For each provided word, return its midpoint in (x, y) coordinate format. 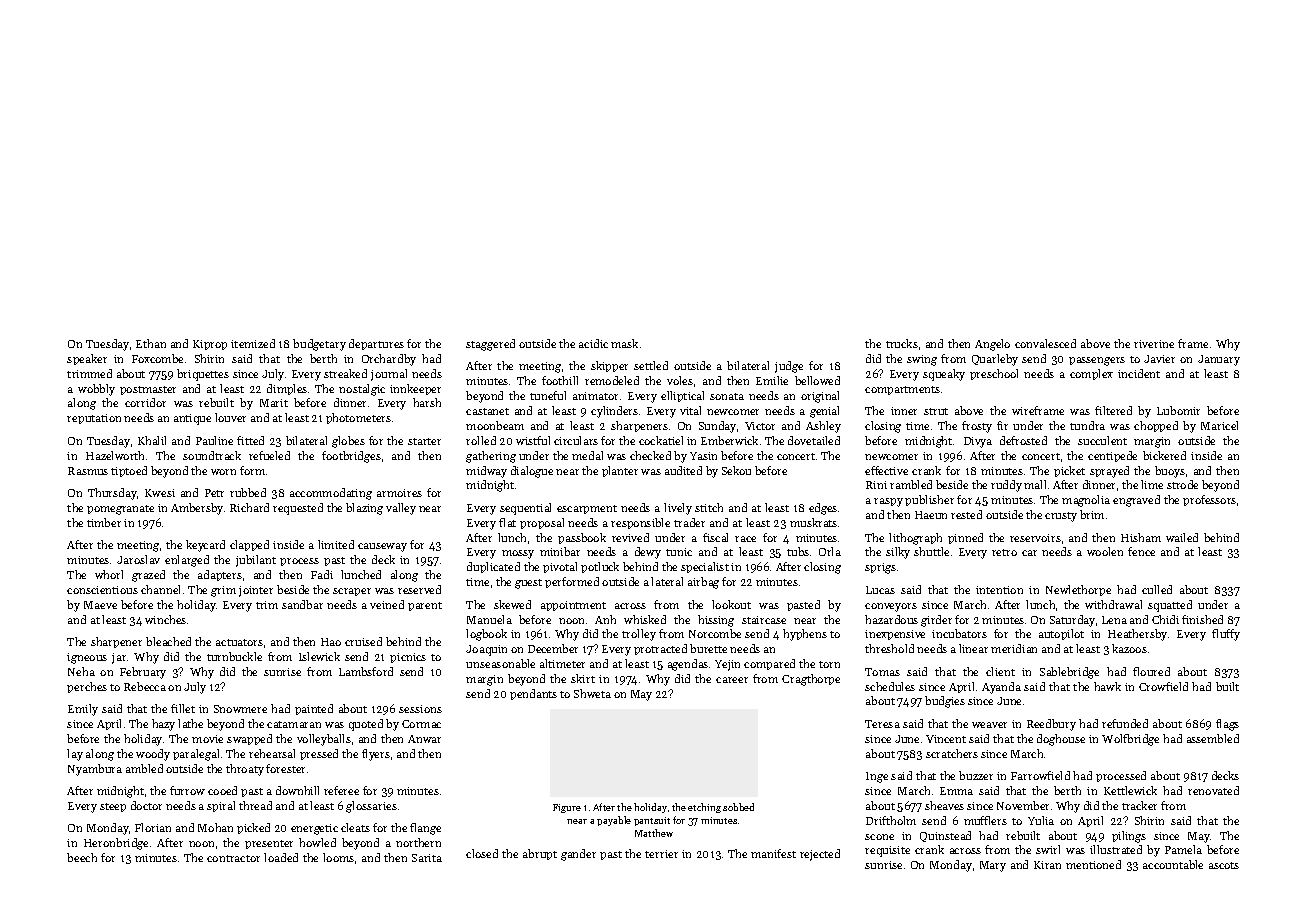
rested (966, 514)
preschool (994, 374)
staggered (490, 345)
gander (578, 855)
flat (507, 522)
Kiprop (210, 345)
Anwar (424, 739)
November (1023, 805)
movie (207, 739)
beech (82, 857)
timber (104, 522)
